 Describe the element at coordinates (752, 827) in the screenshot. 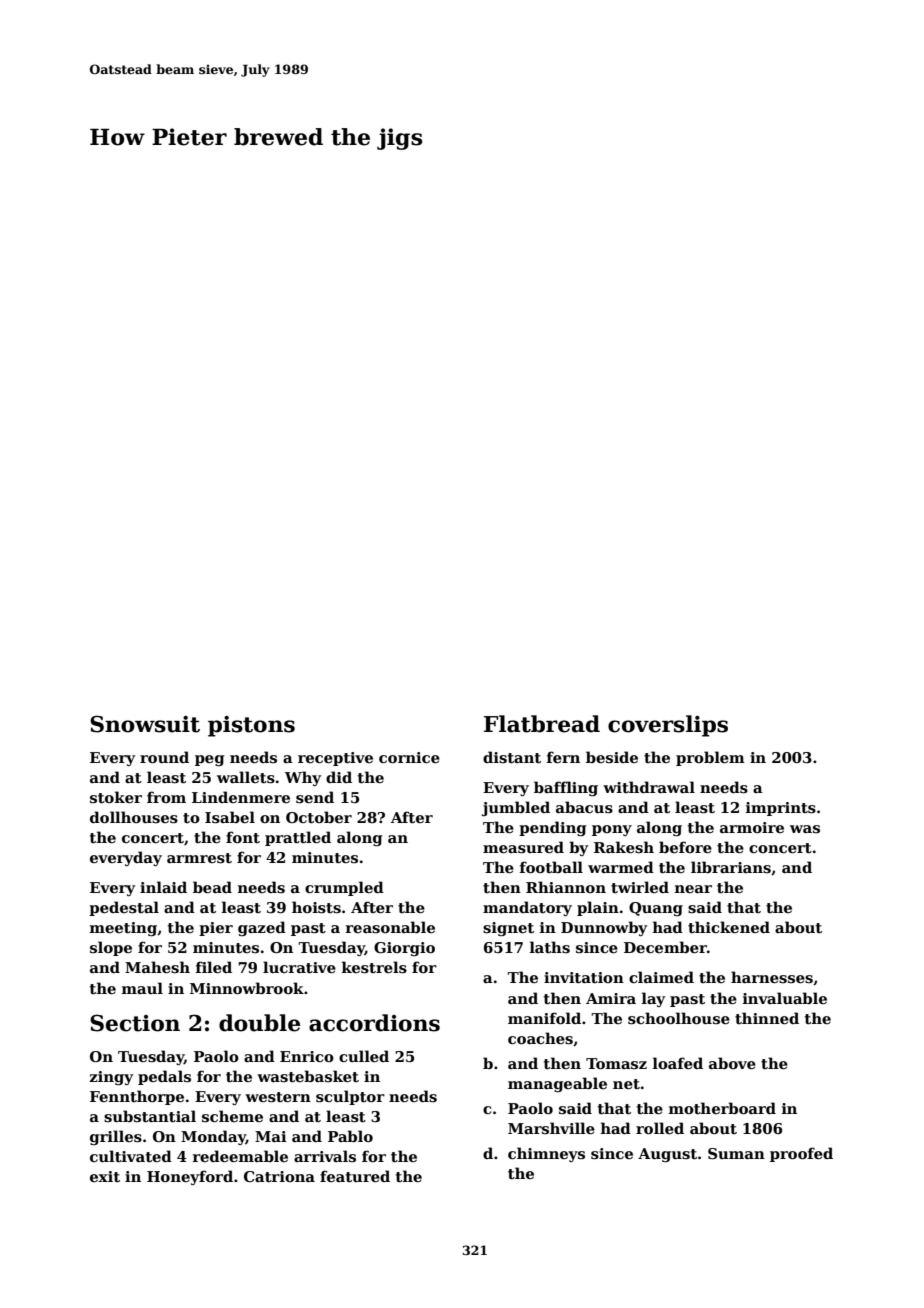

I see `armoire` at that location.
